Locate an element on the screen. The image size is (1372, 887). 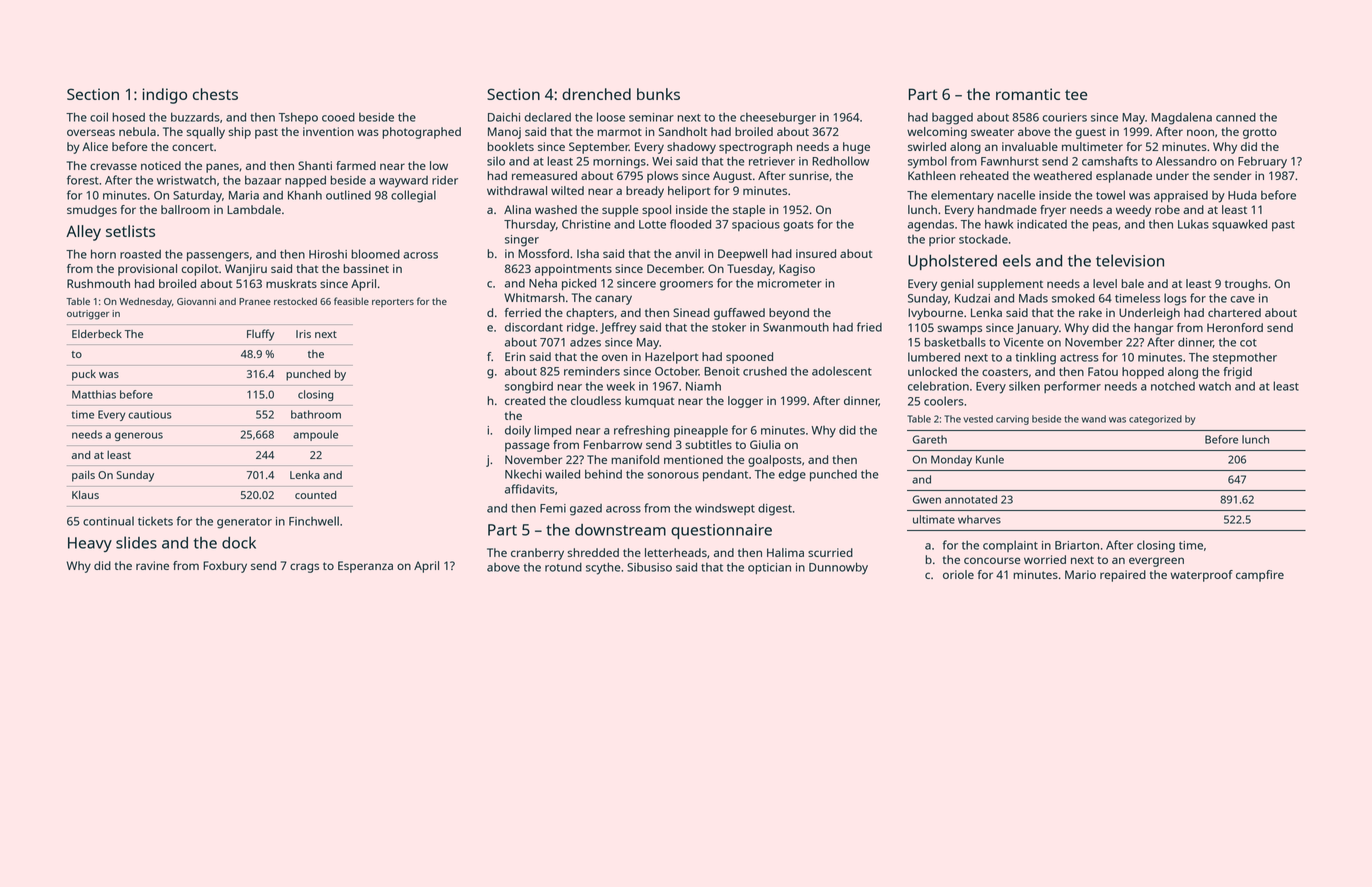
marmot is located at coordinates (619, 132).
